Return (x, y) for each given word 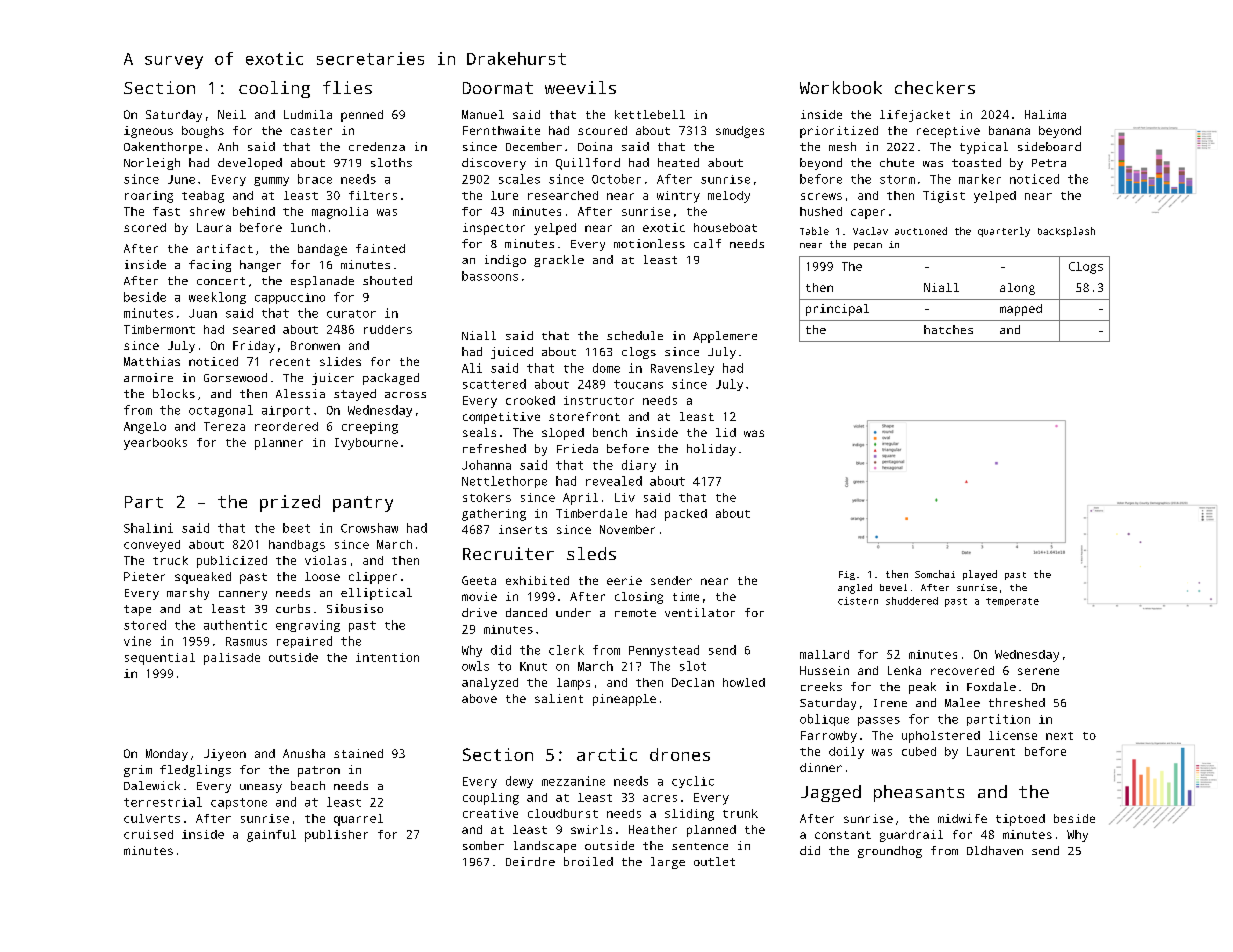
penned (362, 116)
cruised (148, 834)
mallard (824, 654)
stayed (355, 395)
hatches (948, 329)
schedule (635, 335)
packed (686, 515)
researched (563, 195)
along (1017, 289)
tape (137, 610)
